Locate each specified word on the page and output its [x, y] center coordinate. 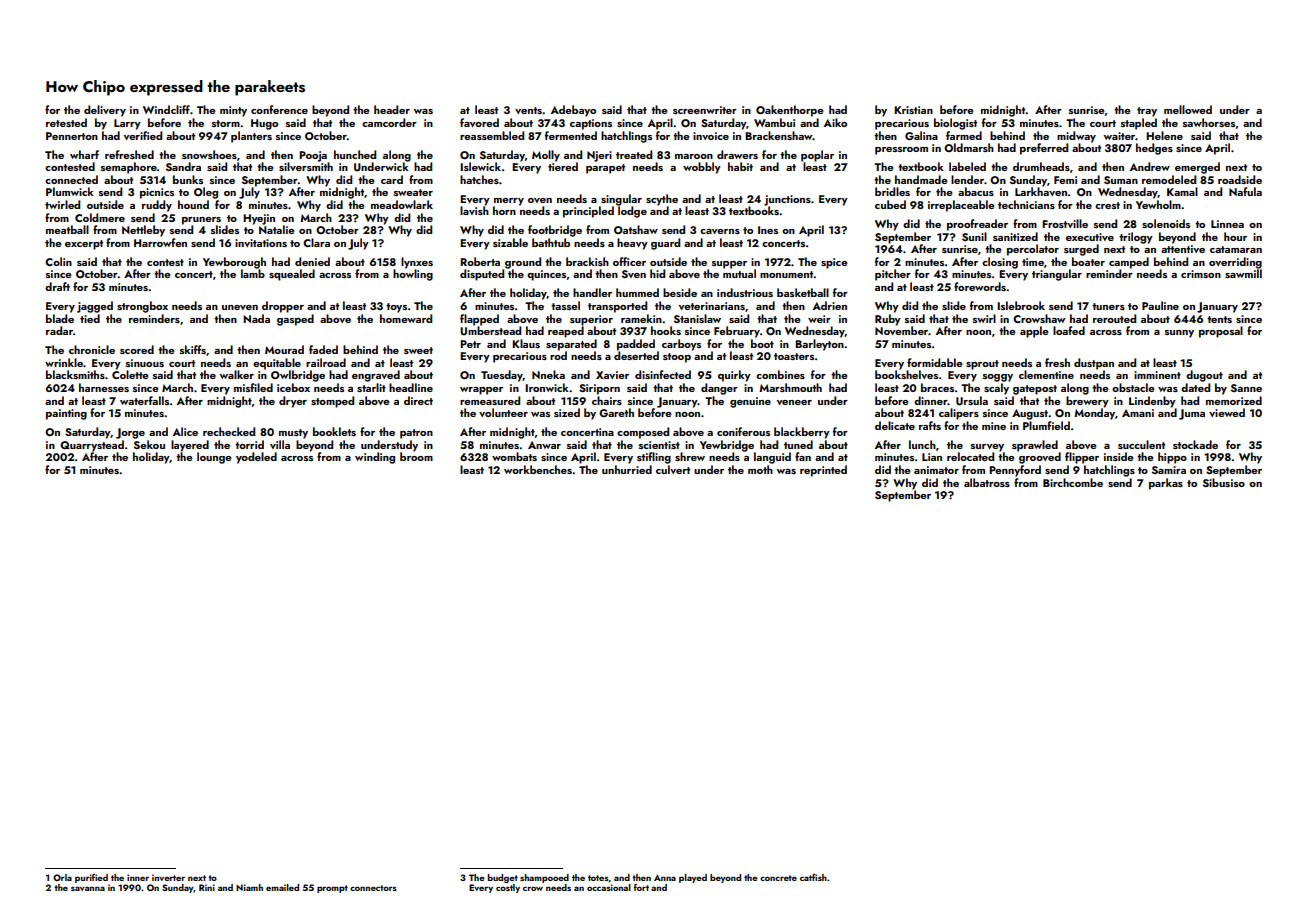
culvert [673, 469]
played [693, 878]
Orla [62, 877]
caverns [720, 231]
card [392, 179]
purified [91, 878]
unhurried [627, 469]
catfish [813, 877]
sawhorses [1209, 122]
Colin [58, 261]
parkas [1166, 484]
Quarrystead [92, 446]
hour [1235, 236]
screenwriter [705, 110]
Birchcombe [1073, 482]
